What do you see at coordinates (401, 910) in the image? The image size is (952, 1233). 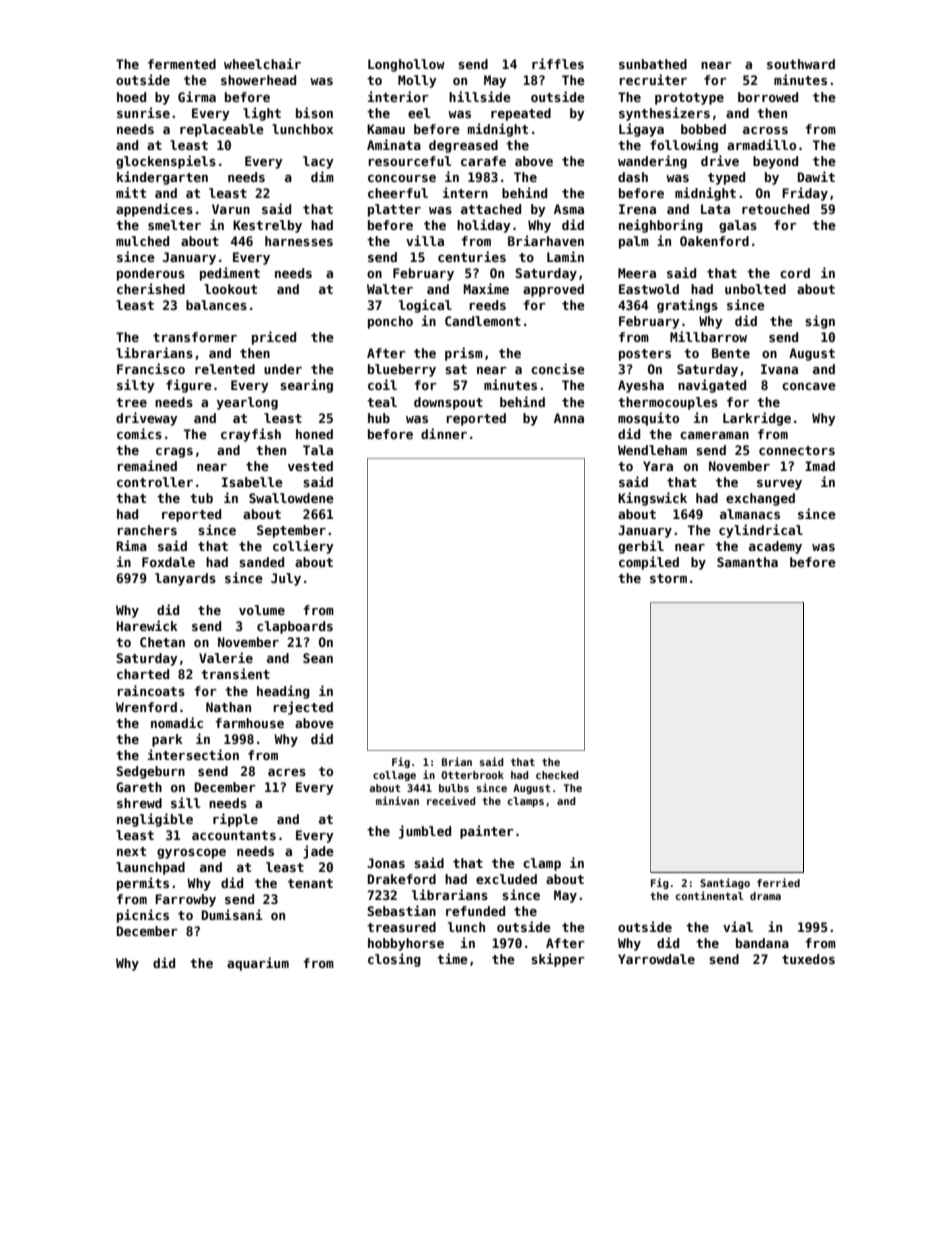 I see `Sebastian` at bounding box center [401, 910].
